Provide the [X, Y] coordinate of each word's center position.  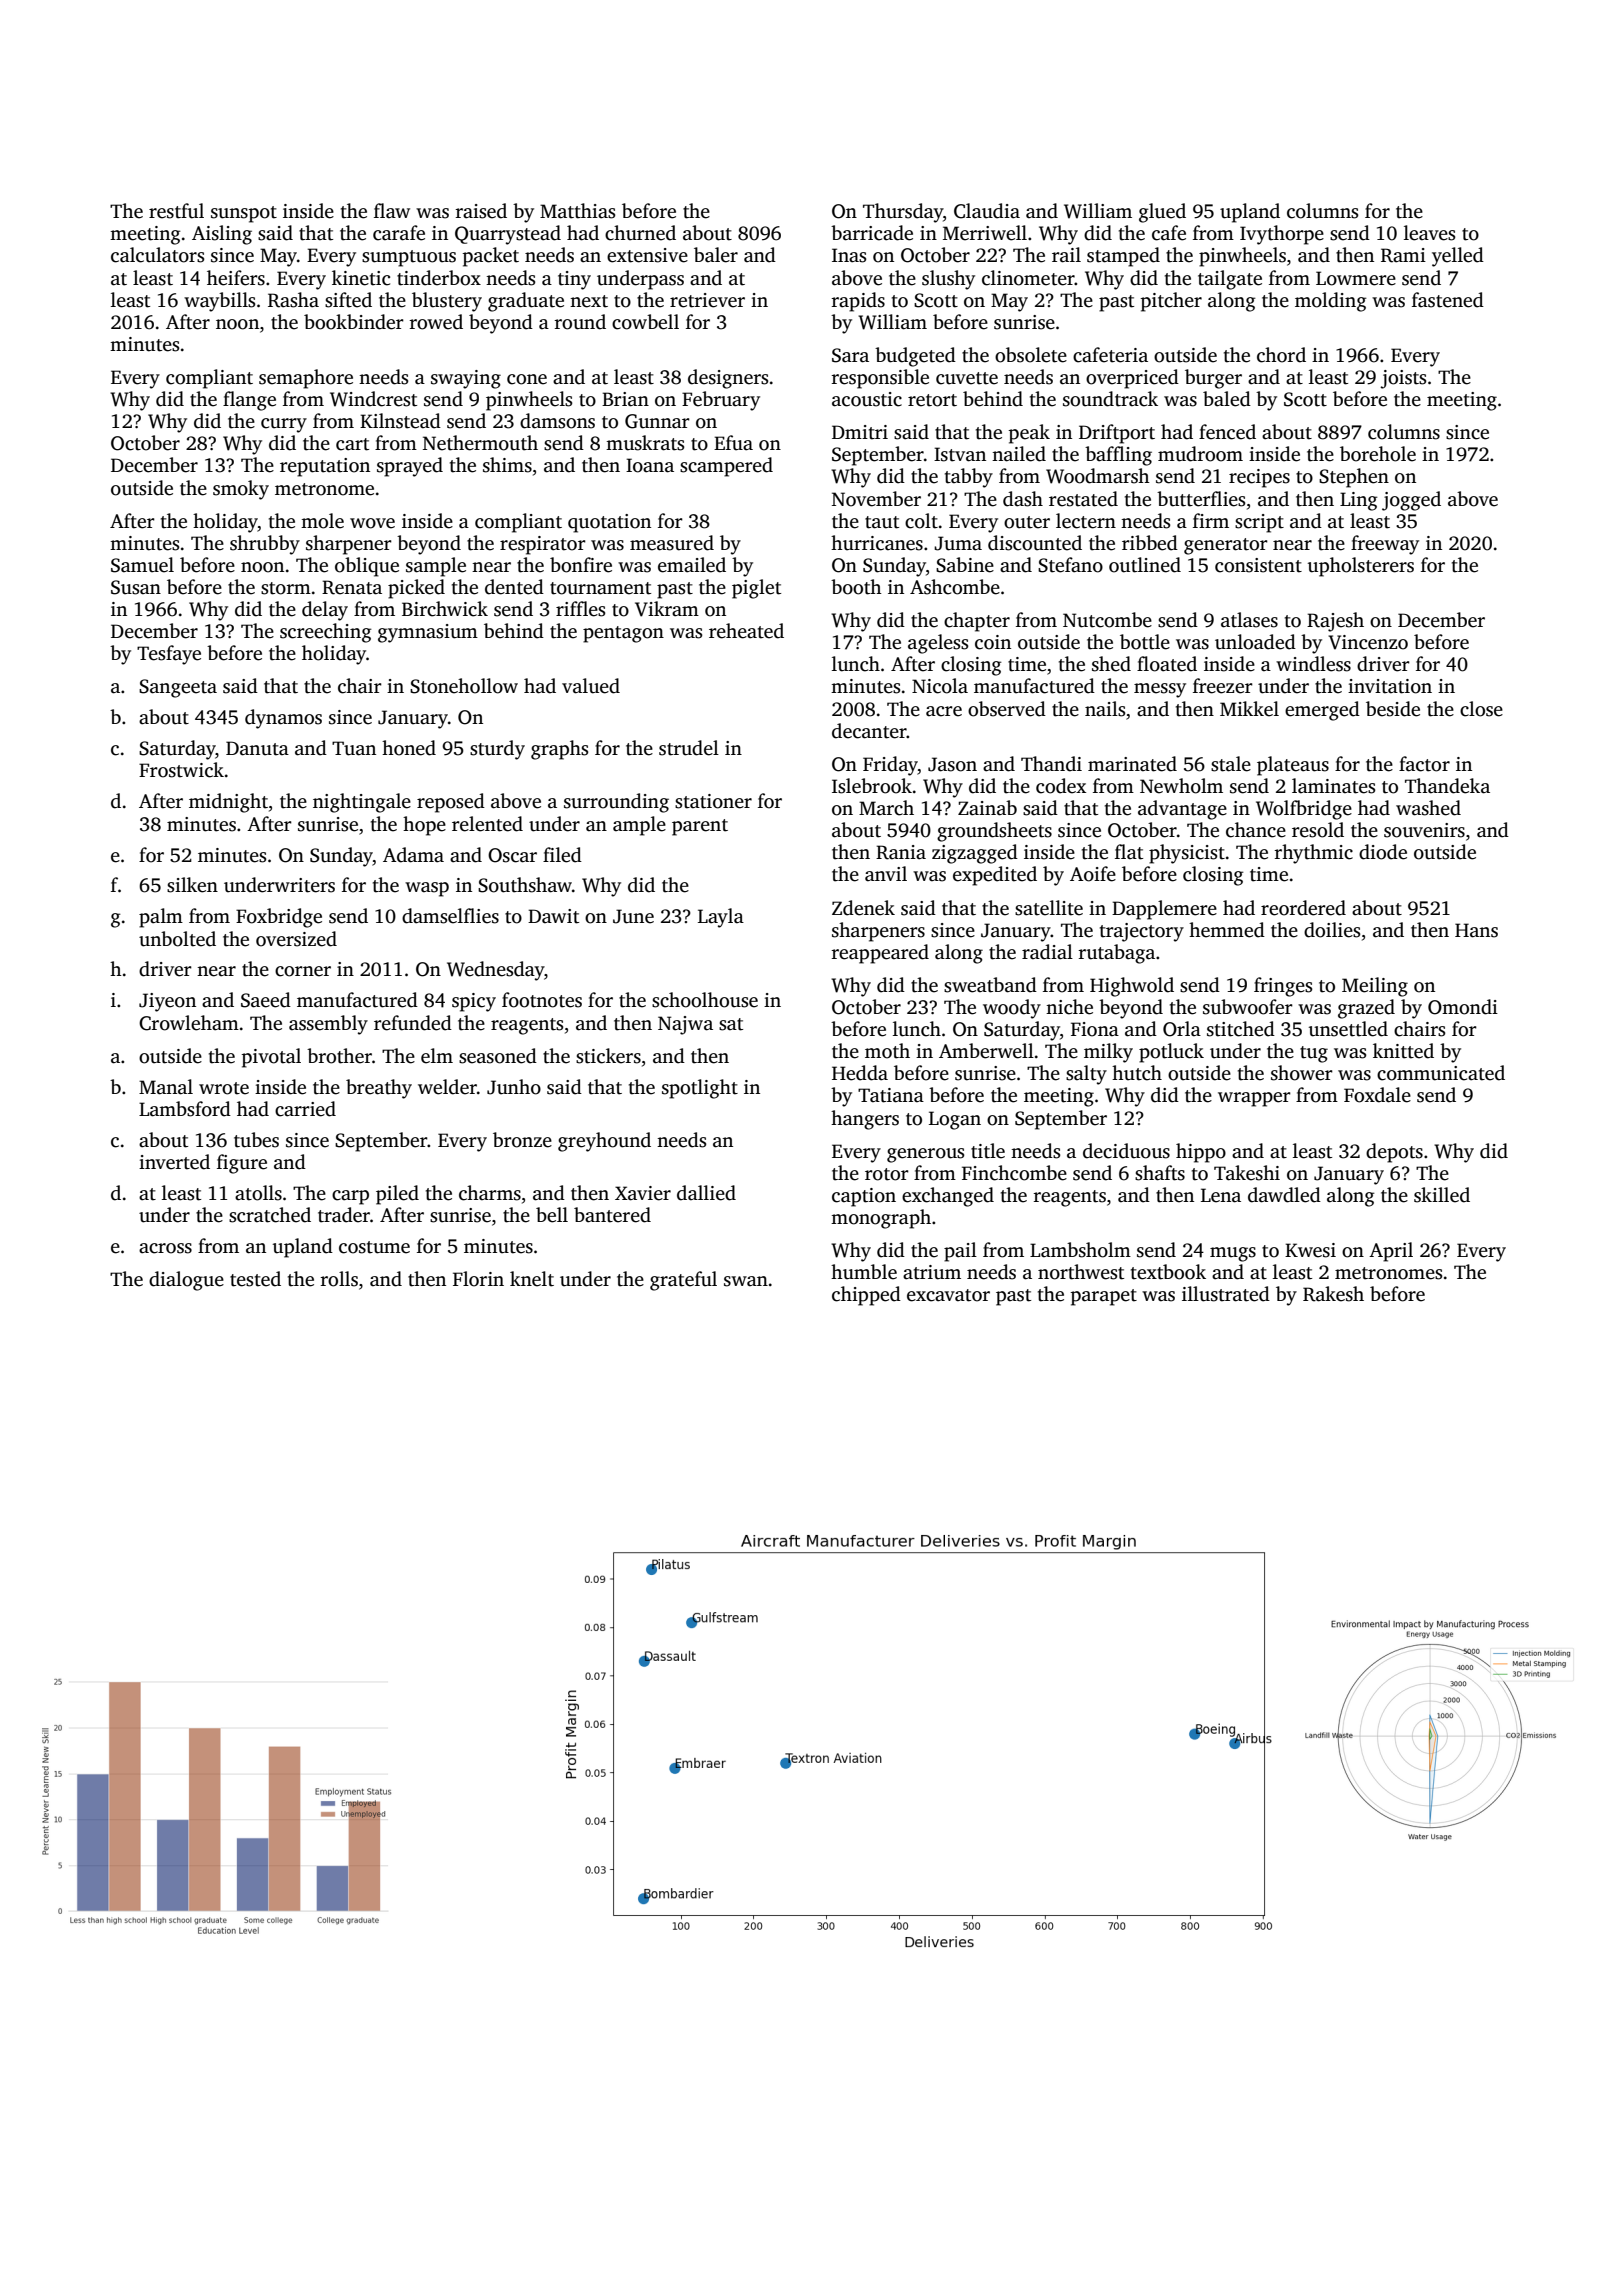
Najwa [685, 1025]
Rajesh [1335, 622]
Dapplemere [1164, 910]
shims [507, 465]
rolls [339, 1279]
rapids [858, 302]
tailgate [1230, 280]
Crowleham [189, 1023]
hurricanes [877, 543]
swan [746, 1281]
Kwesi [1310, 1250]
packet [491, 257]
